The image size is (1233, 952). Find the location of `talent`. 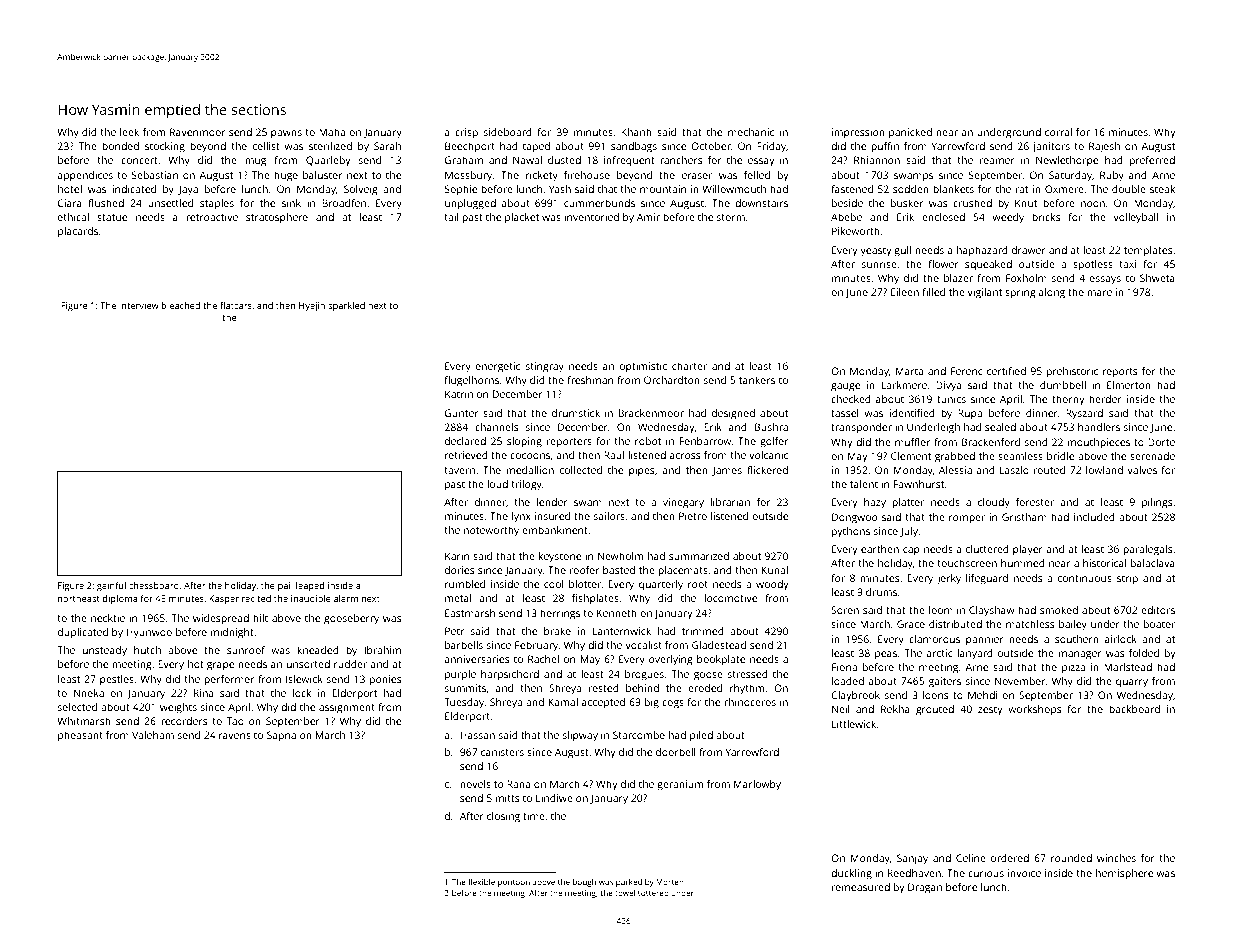

talent is located at coordinates (864, 484).
